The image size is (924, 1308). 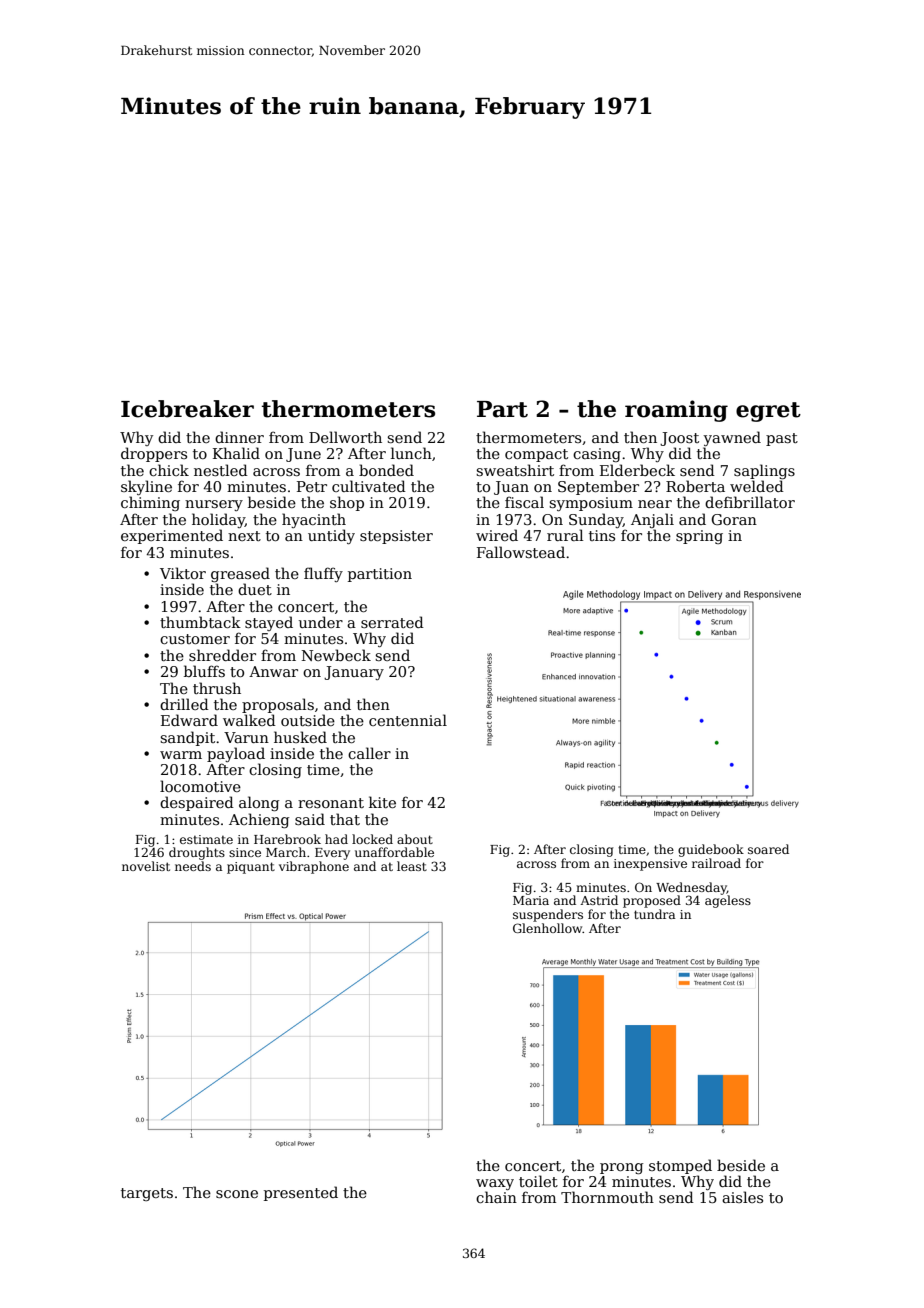 I want to click on Icebreaker, so click(x=187, y=409).
